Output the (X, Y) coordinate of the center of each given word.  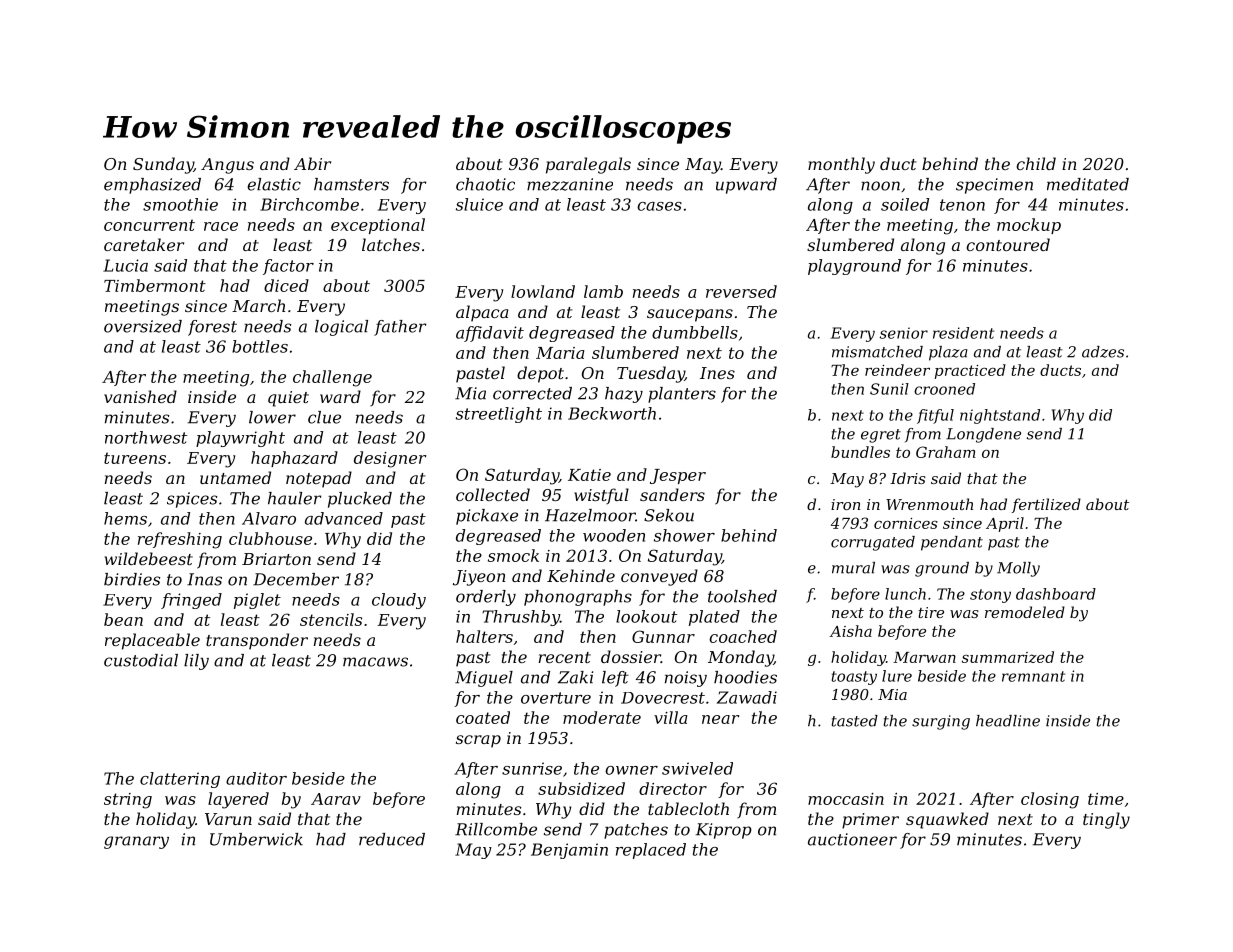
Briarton (276, 559)
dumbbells (695, 332)
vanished (140, 396)
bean (123, 619)
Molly (1018, 569)
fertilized (1046, 505)
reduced (392, 839)
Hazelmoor (590, 515)
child (1036, 163)
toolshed (742, 596)
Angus (227, 166)
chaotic (485, 184)
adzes (1103, 352)
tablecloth (688, 808)
